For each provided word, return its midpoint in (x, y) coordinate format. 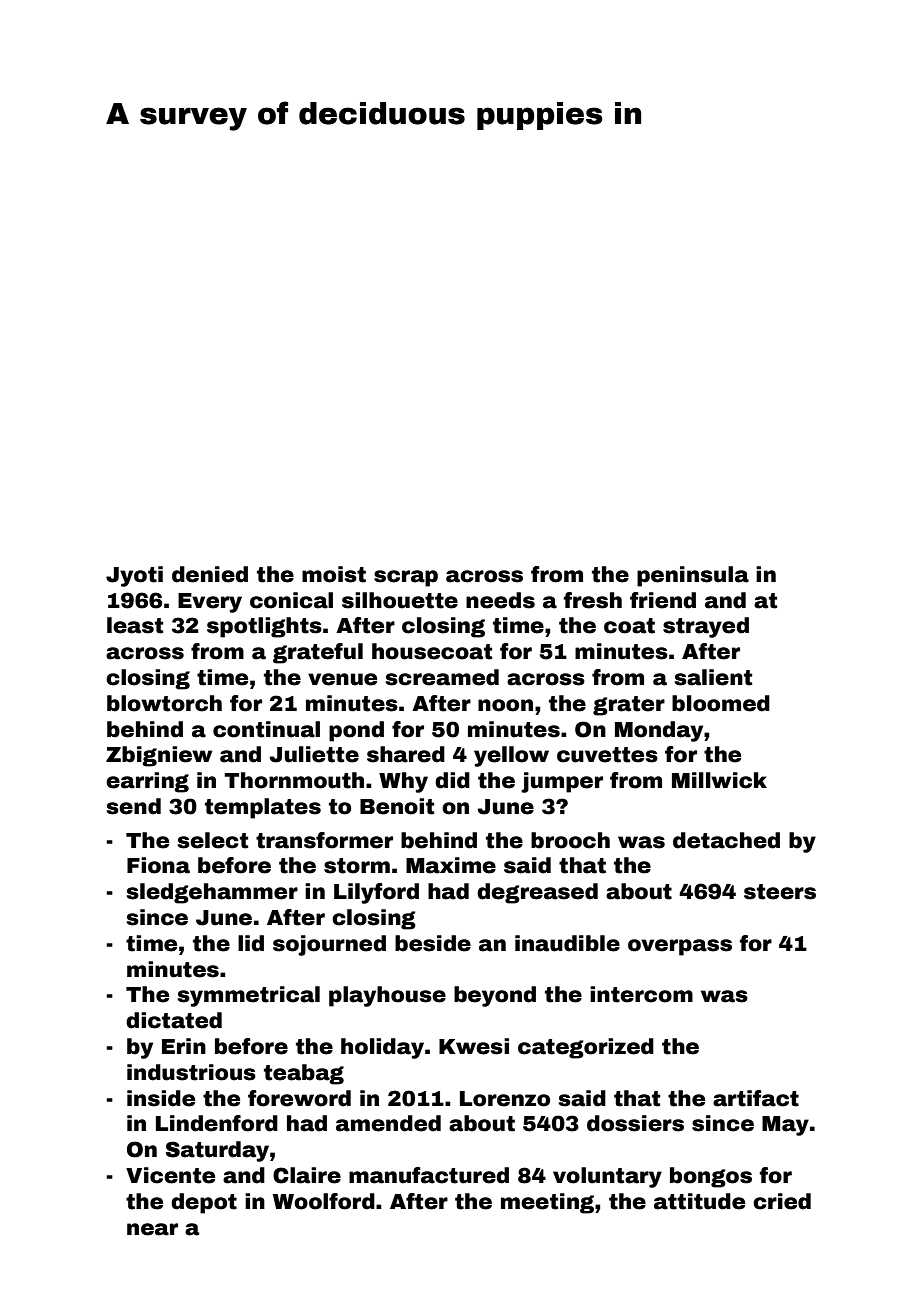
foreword (299, 1098)
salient (713, 677)
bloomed (721, 703)
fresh (592, 600)
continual (266, 729)
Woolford (324, 1201)
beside (433, 943)
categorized (586, 1048)
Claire (307, 1175)
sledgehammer (212, 893)
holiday (382, 1048)
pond (356, 731)
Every (210, 603)
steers (780, 892)
